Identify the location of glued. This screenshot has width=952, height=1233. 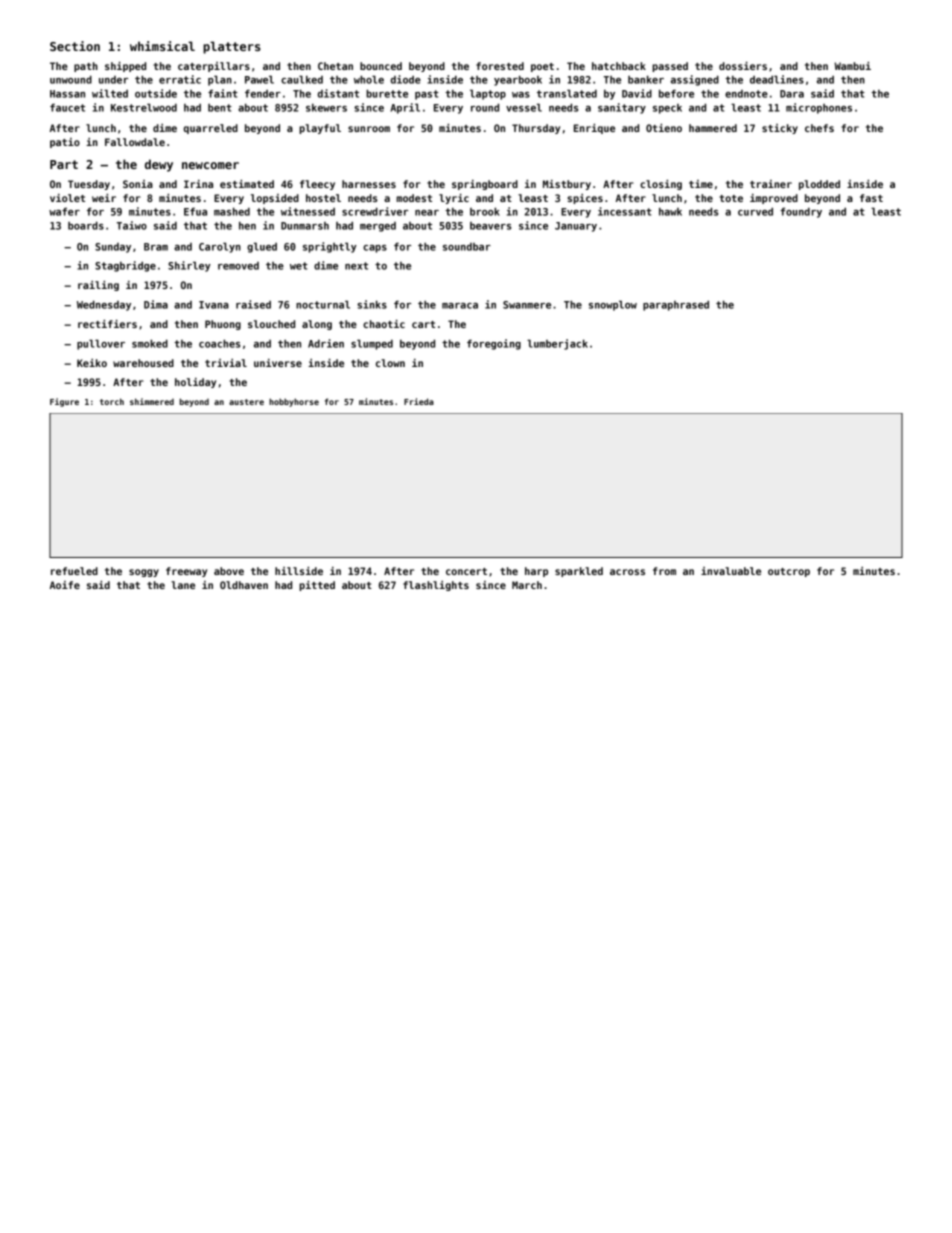
(262, 247).
